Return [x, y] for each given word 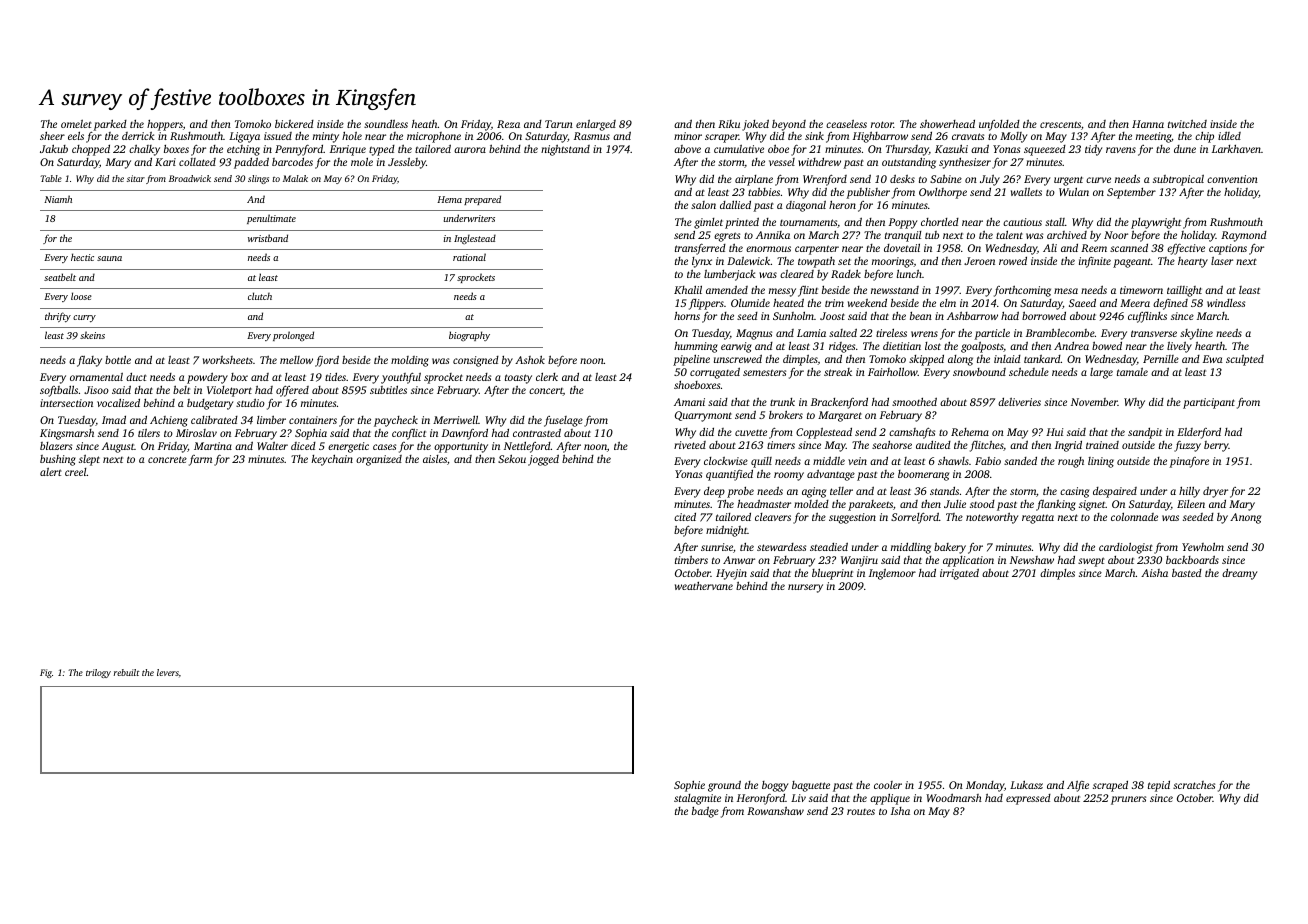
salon [703, 205]
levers [168, 672]
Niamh [58, 199]
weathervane [704, 586]
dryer [1215, 492]
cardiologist [1126, 548]
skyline [1196, 334]
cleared [797, 274]
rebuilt [127, 672]
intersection [66, 403]
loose [81, 296]
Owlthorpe [943, 193]
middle [829, 460]
